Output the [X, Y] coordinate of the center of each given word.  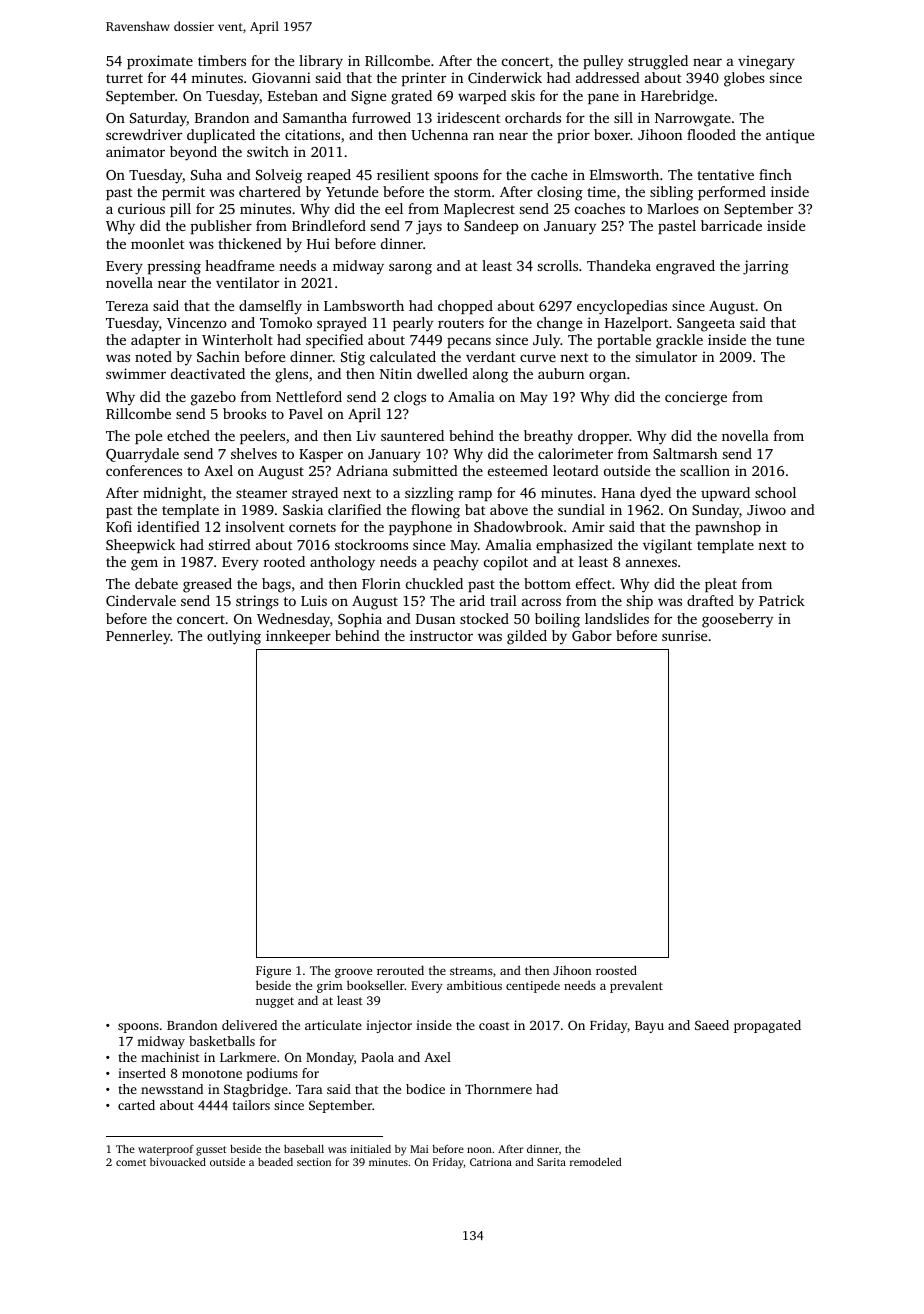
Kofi [119, 526]
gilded [527, 637]
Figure [273, 972]
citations [312, 134]
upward [725, 494]
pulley [603, 62]
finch [775, 174]
